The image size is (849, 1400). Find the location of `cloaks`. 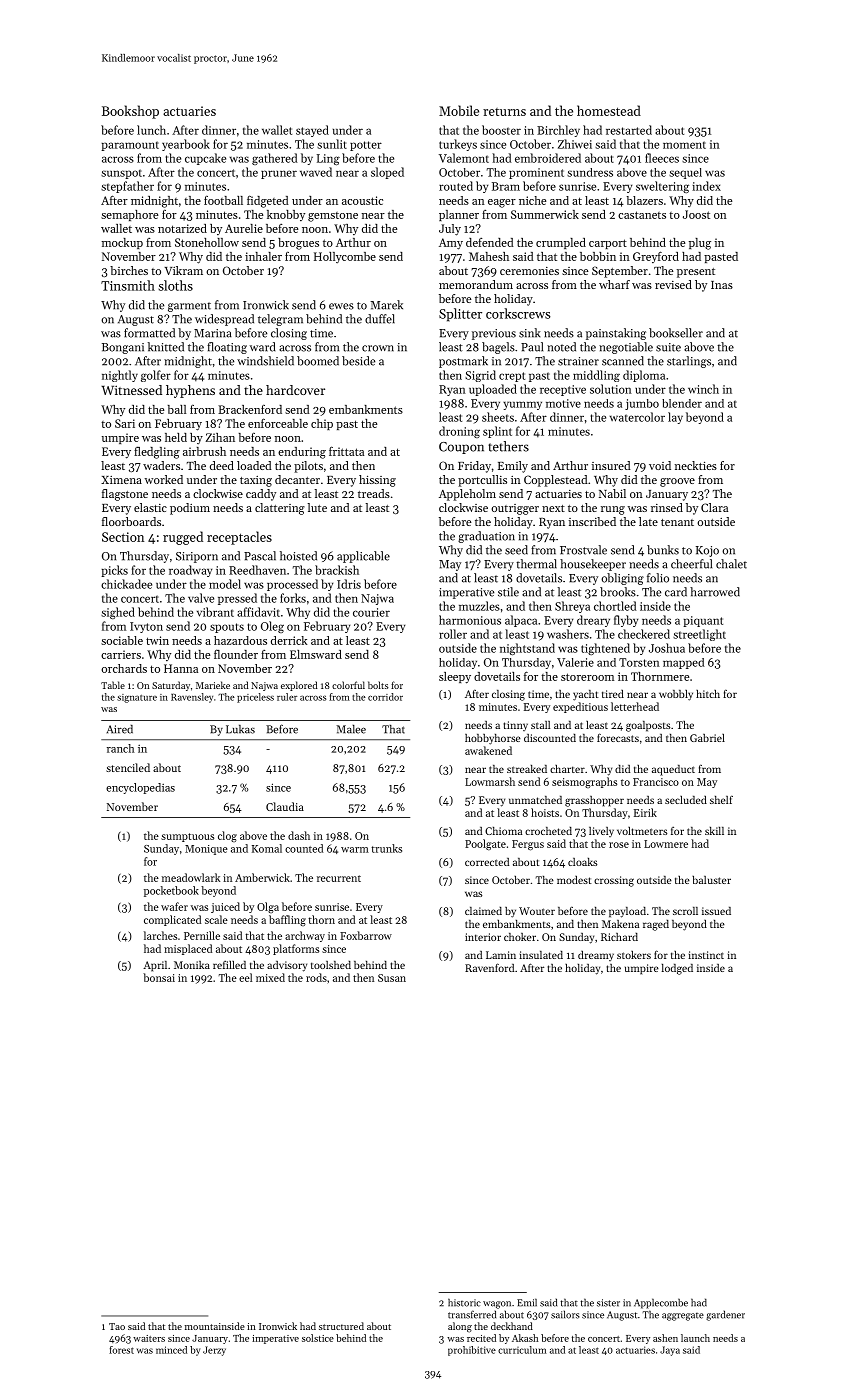

cloaks is located at coordinates (582, 862).
